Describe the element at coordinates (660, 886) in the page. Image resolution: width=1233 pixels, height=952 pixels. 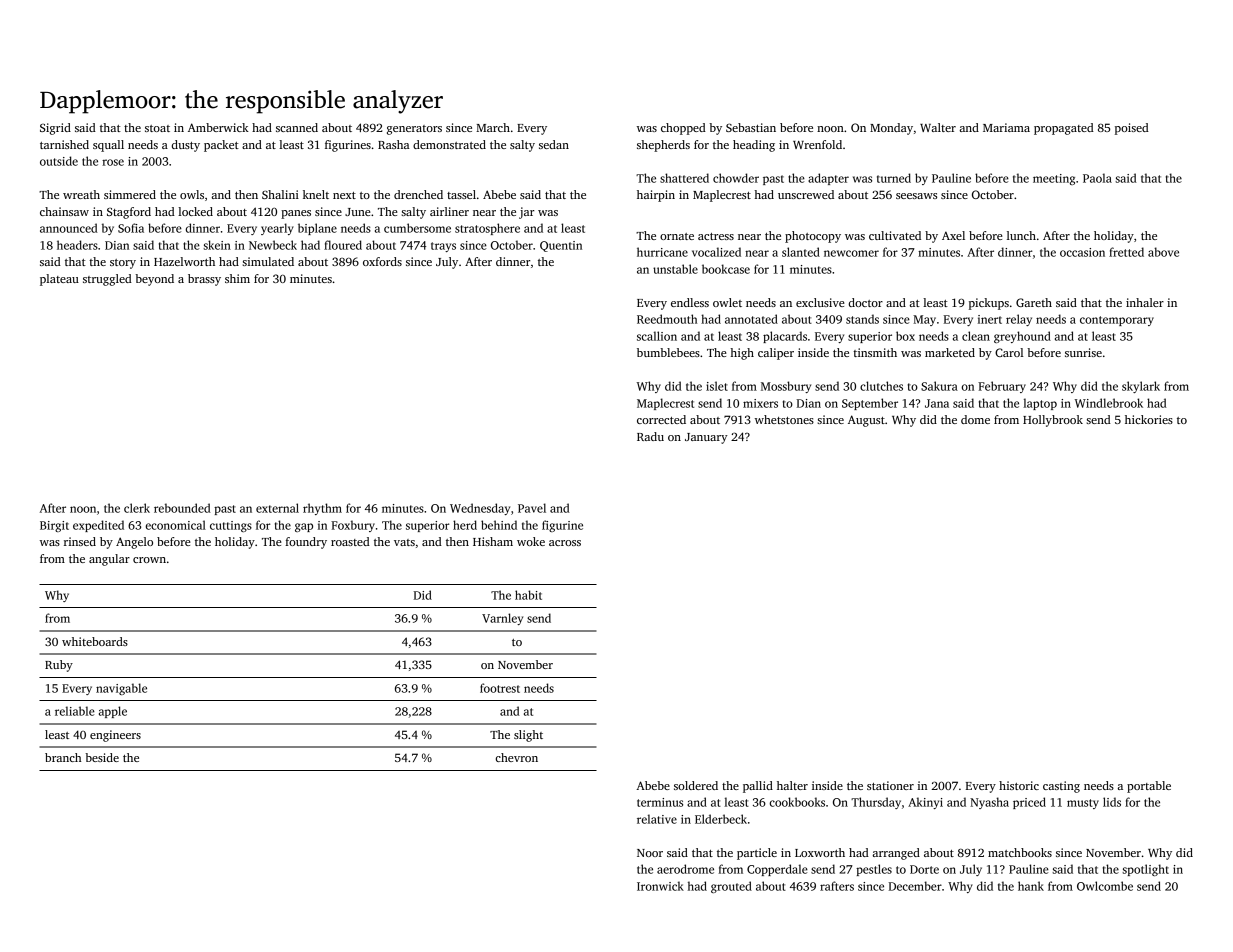
I see `Ironwick` at that location.
